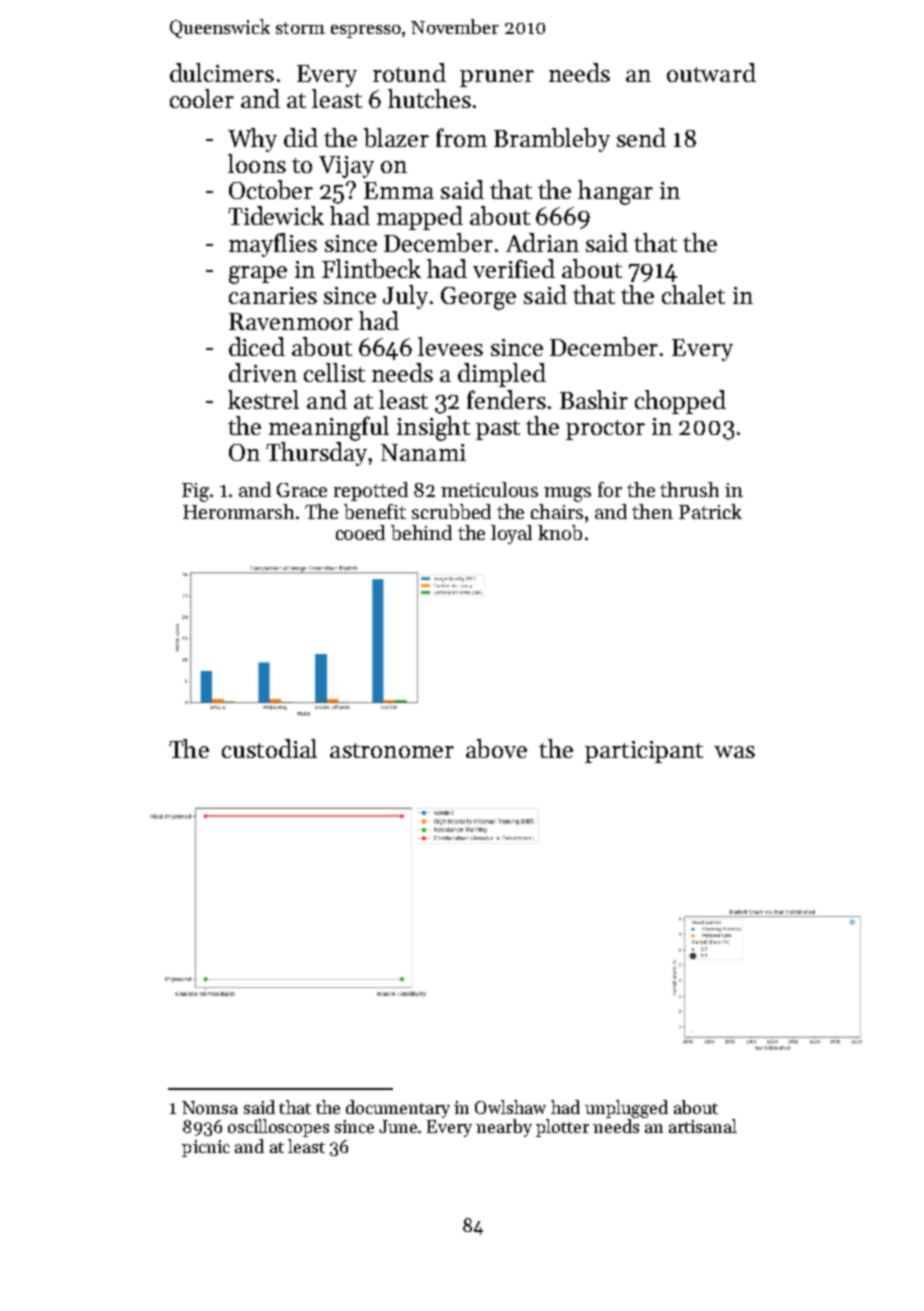 This screenshot has height=1311, width=924. Describe the element at coordinates (626, 1109) in the screenshot. I see `unplugged` at that location.
